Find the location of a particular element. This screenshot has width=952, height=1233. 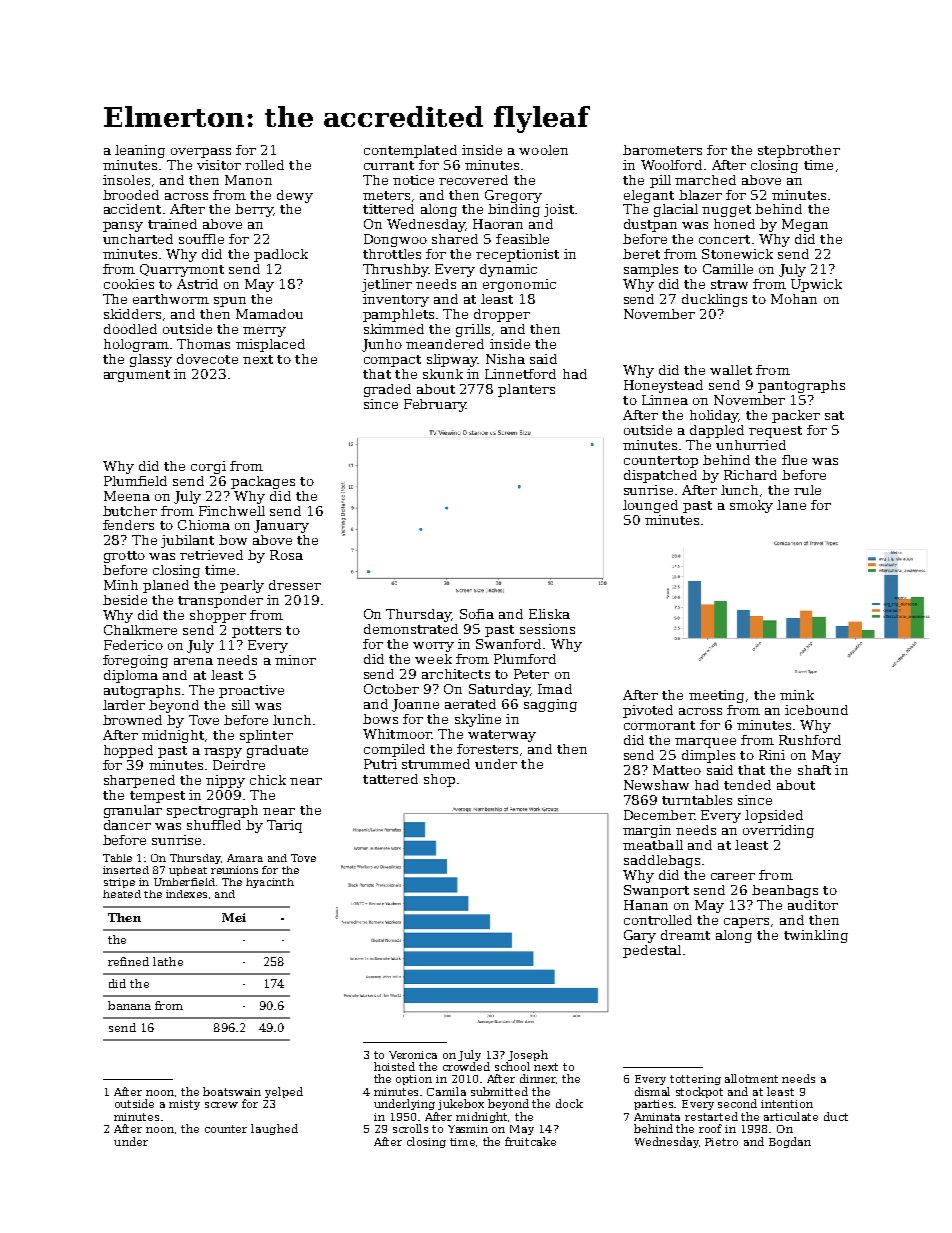

packages is located at coordinates (263, 482).
